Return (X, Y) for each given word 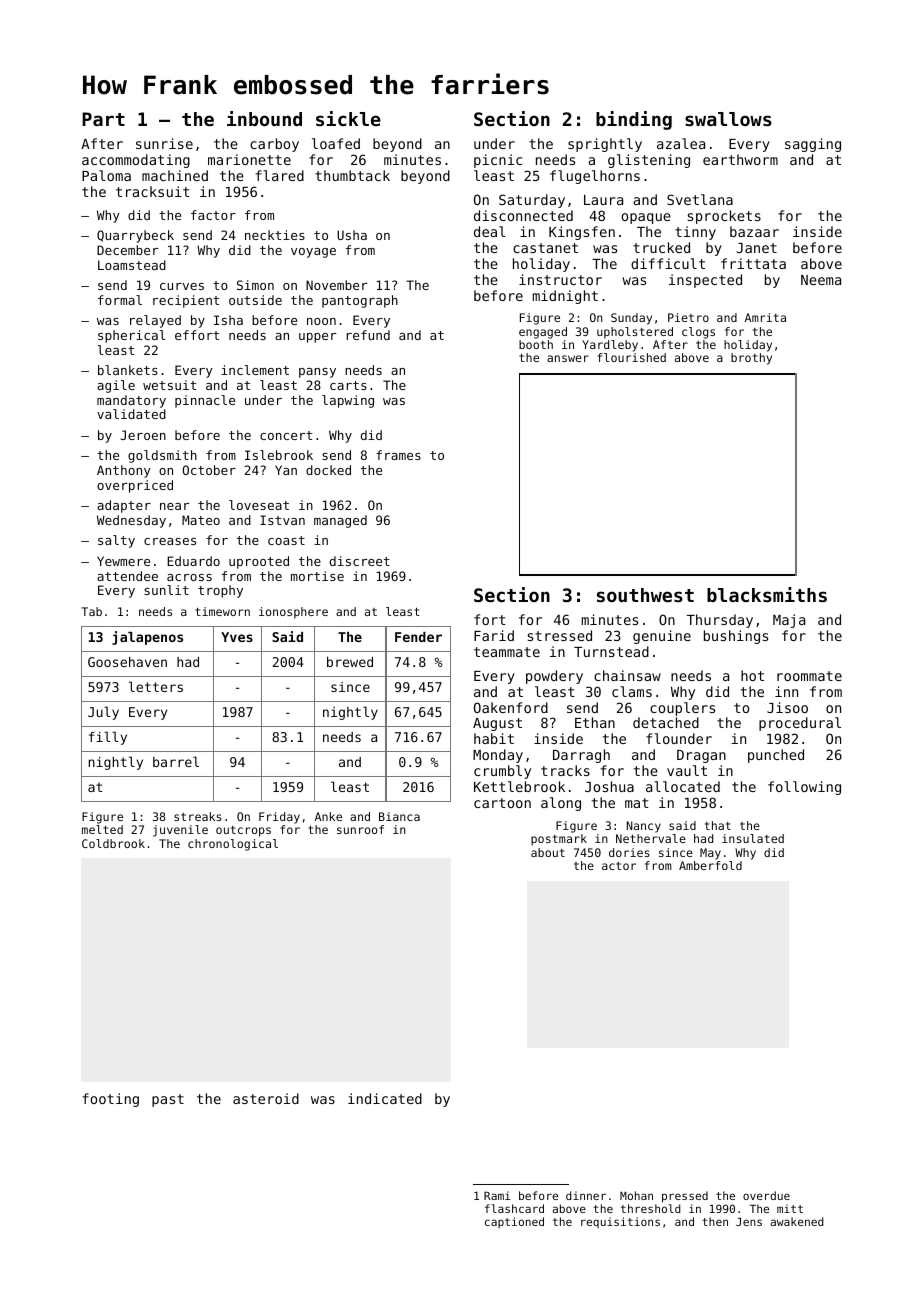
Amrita (765, 317)
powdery (554, 677)
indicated (385, 1098)
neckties (275, 235)
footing (110, 1100)
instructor (560, 279)
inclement (255, 370)
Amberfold (710, 865)
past (168, 1100)
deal (490, 231)
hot (752, 675)
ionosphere (293, 613)
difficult (668, 263)
